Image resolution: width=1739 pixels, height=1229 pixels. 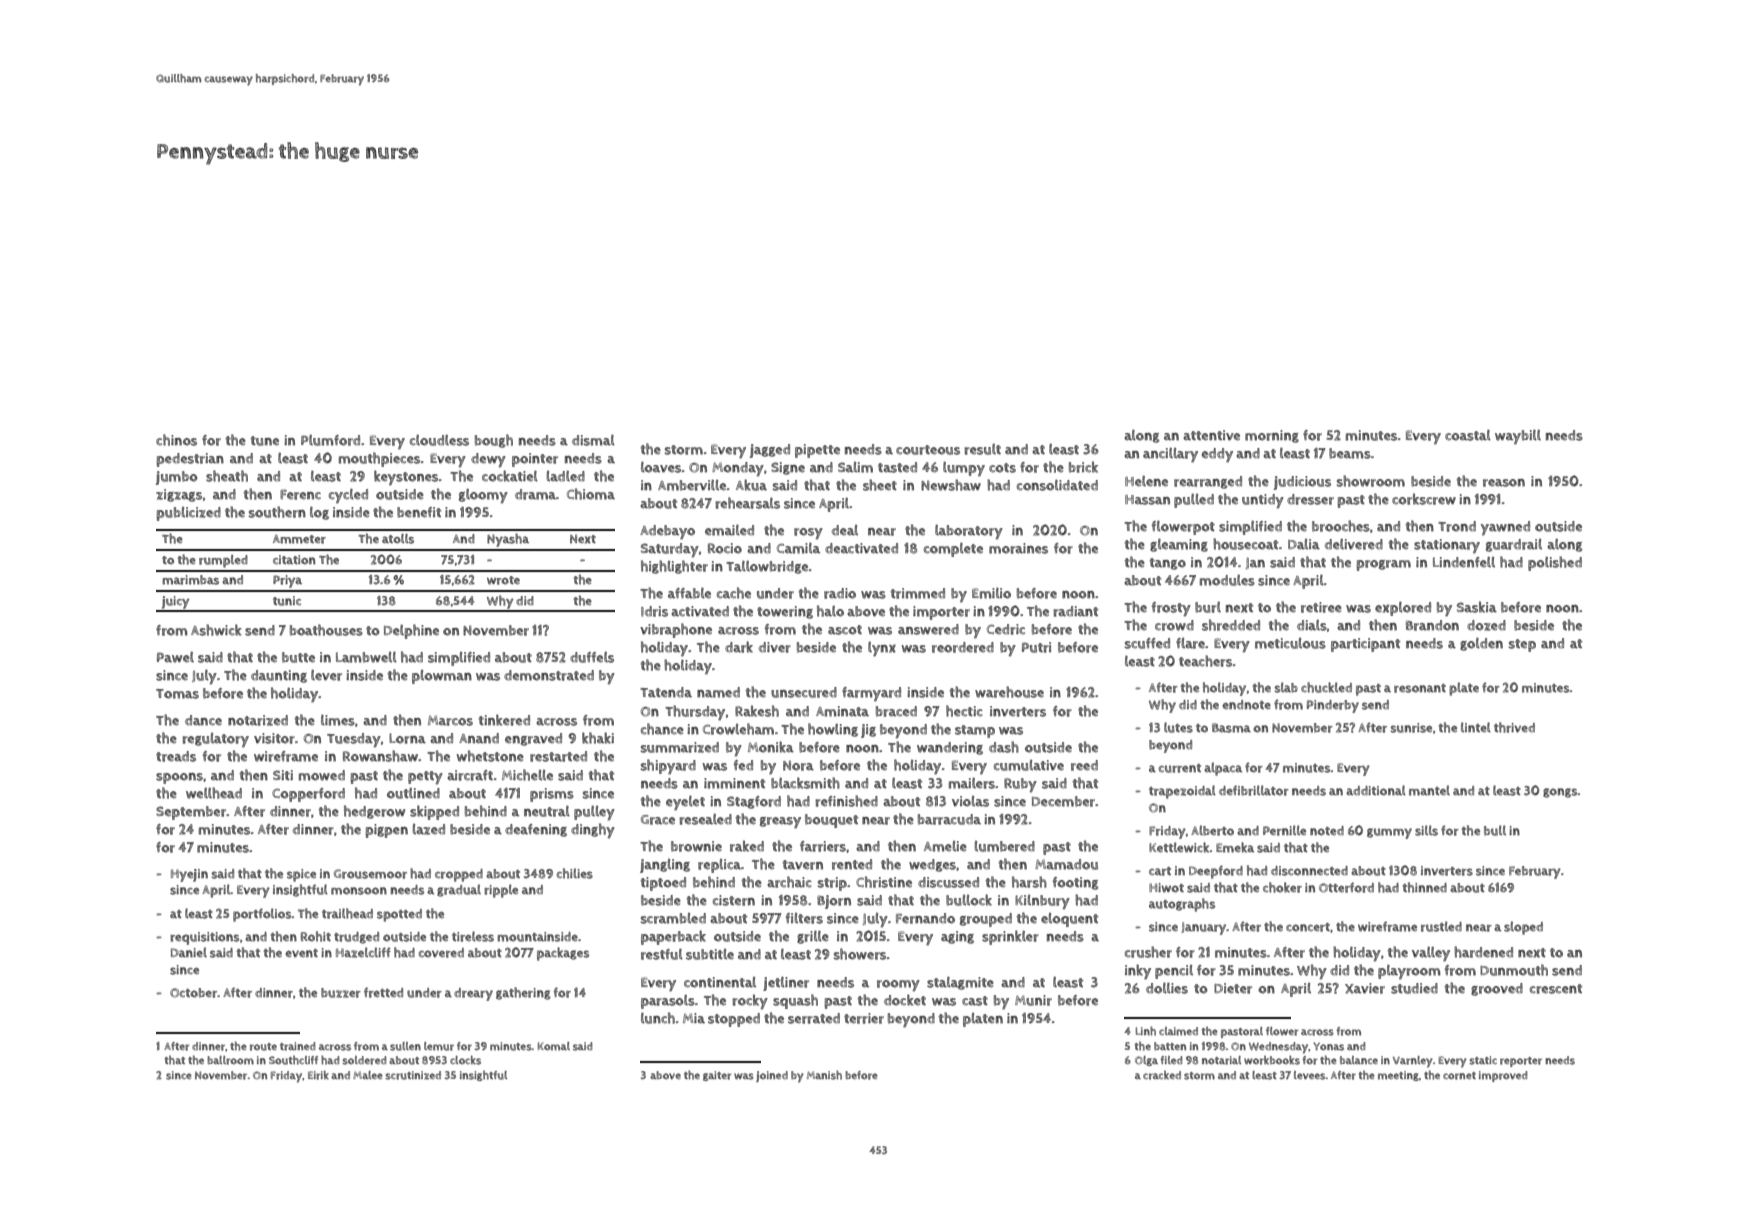 What do you see at coordinates (1514, 727) in the screenshot?
I see `thrived` at bounding box center [1514, 727].
